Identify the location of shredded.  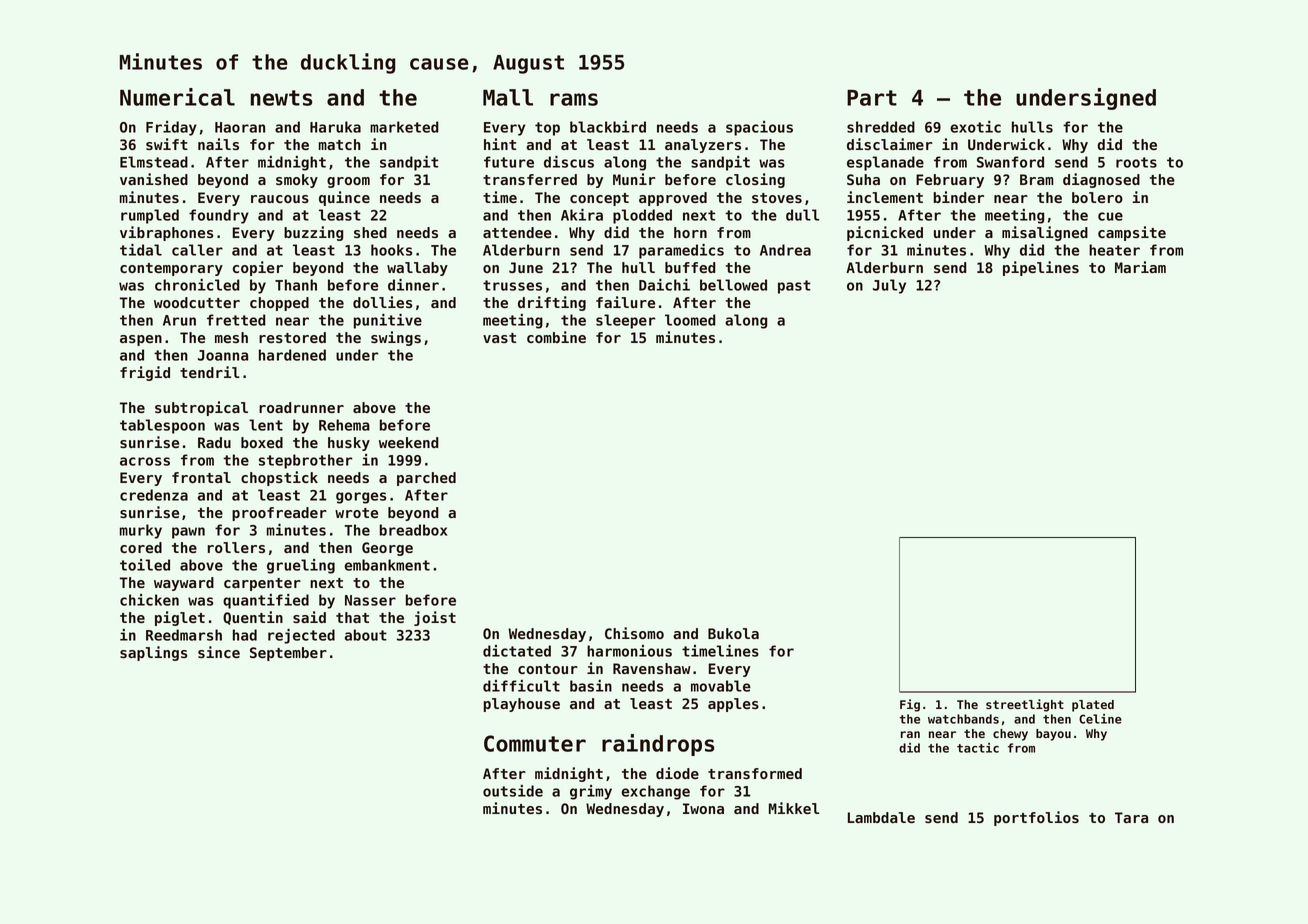
(881, 127).
